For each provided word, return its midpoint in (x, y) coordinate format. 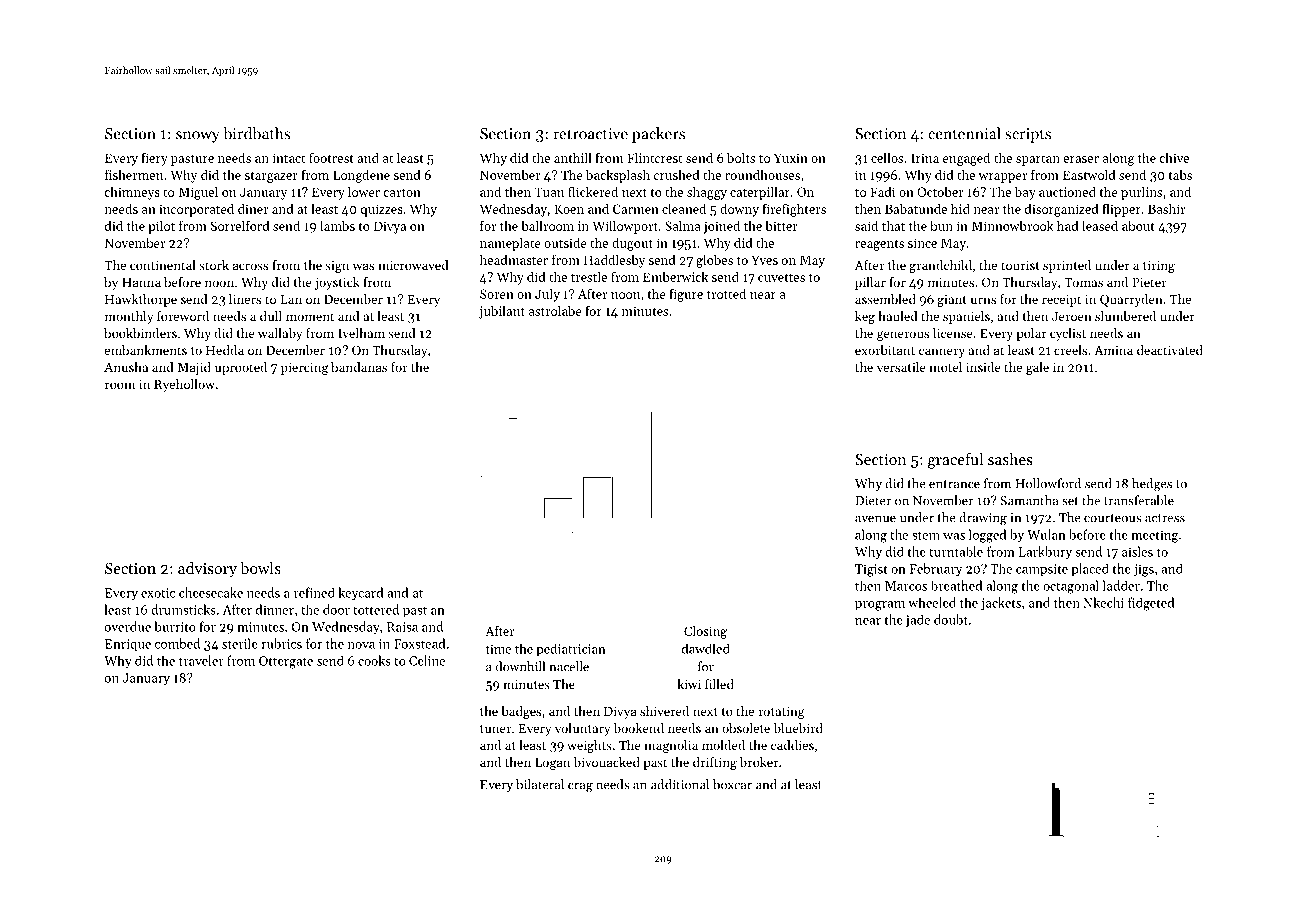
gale (1037, 368)
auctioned (1067, 192)
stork (214, 265)
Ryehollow (184, 385)
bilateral (540, 784)
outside (565, 242)
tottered (376, 609)
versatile (901, 367)
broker (759, 762)
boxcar (732, 784)
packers (658, 135)
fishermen (134, 174)
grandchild (940, 266)
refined (314, 592)
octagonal (1071, 587)
